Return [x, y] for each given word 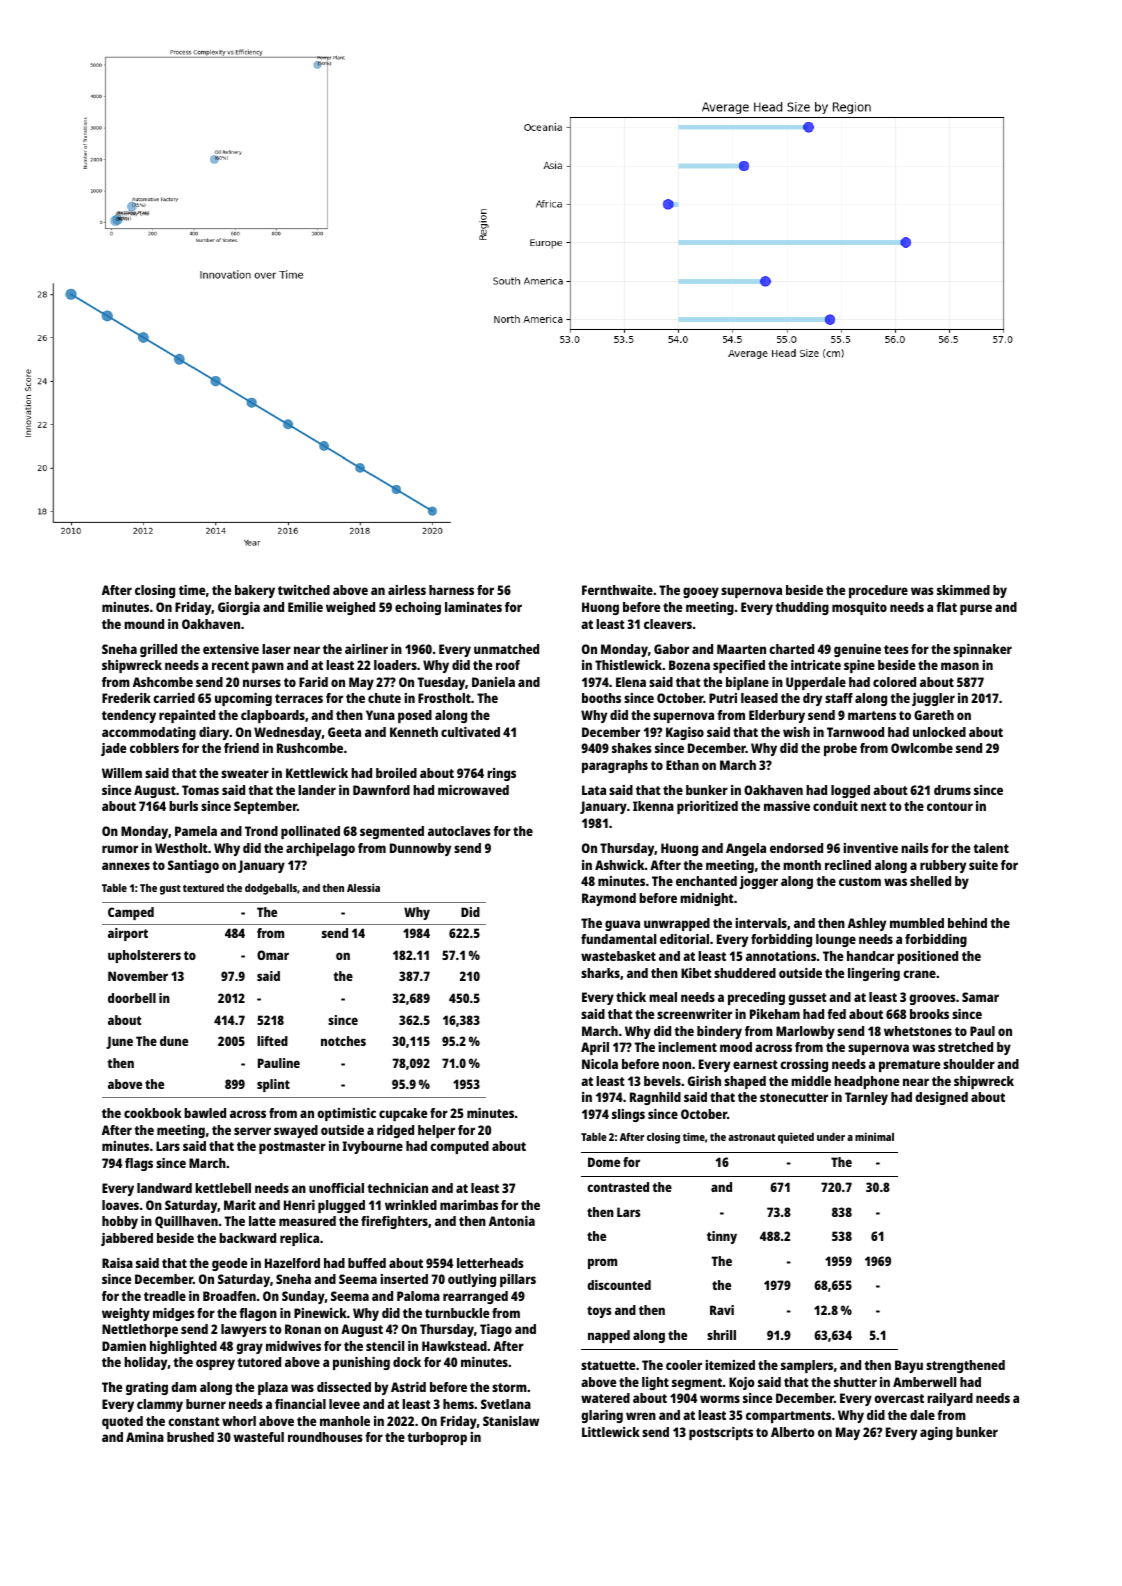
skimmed [963, 590]
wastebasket [618, 956]
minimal [874, 1136]
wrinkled [411, 1205]
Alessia [363, 887]
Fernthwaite [617, 590]
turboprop [437, 1438]
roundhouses [325, 1437]
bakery [255, 591]
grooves [932, 999]
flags [139, 1164]
